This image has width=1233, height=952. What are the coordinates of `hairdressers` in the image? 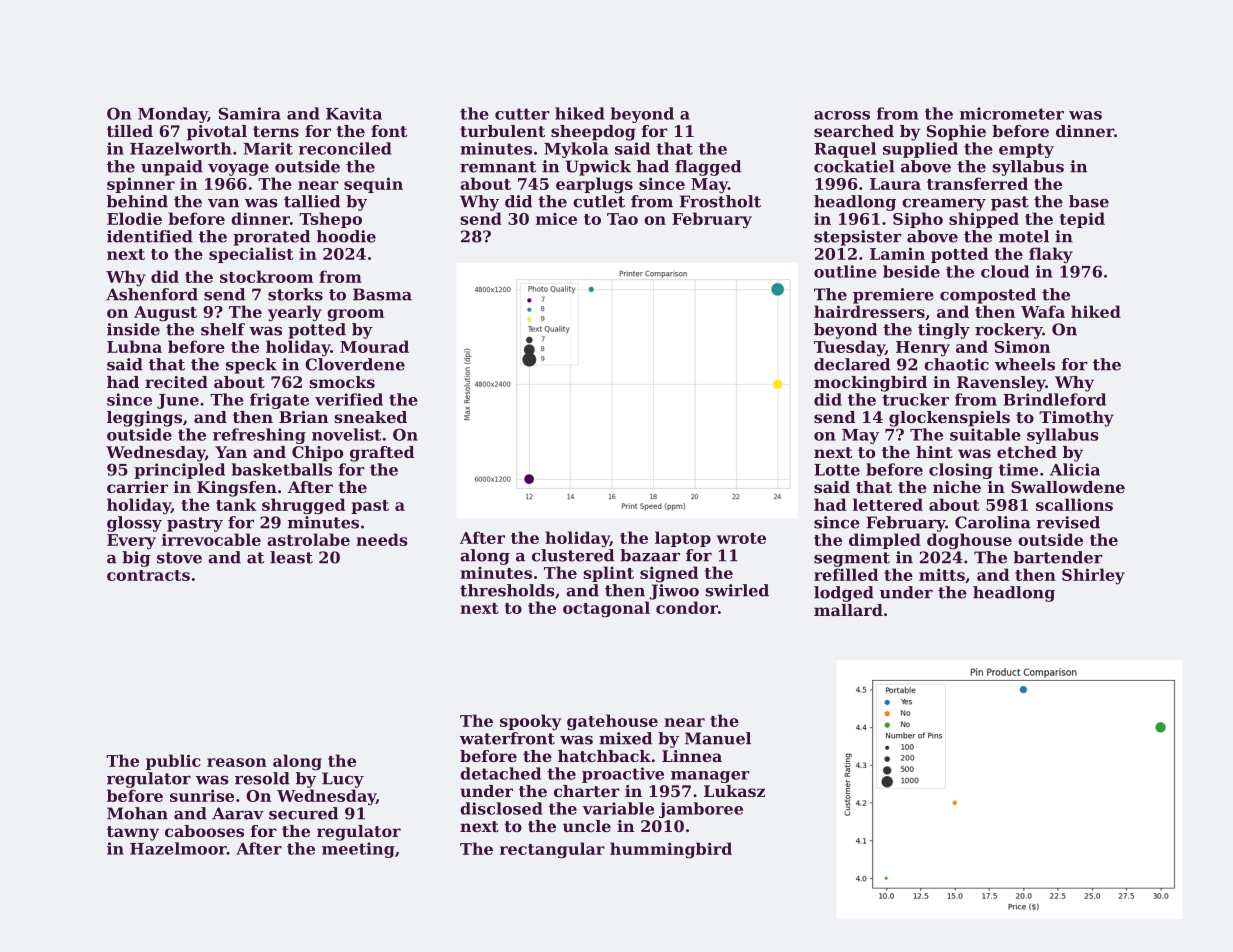 It's located at (869, 311).
